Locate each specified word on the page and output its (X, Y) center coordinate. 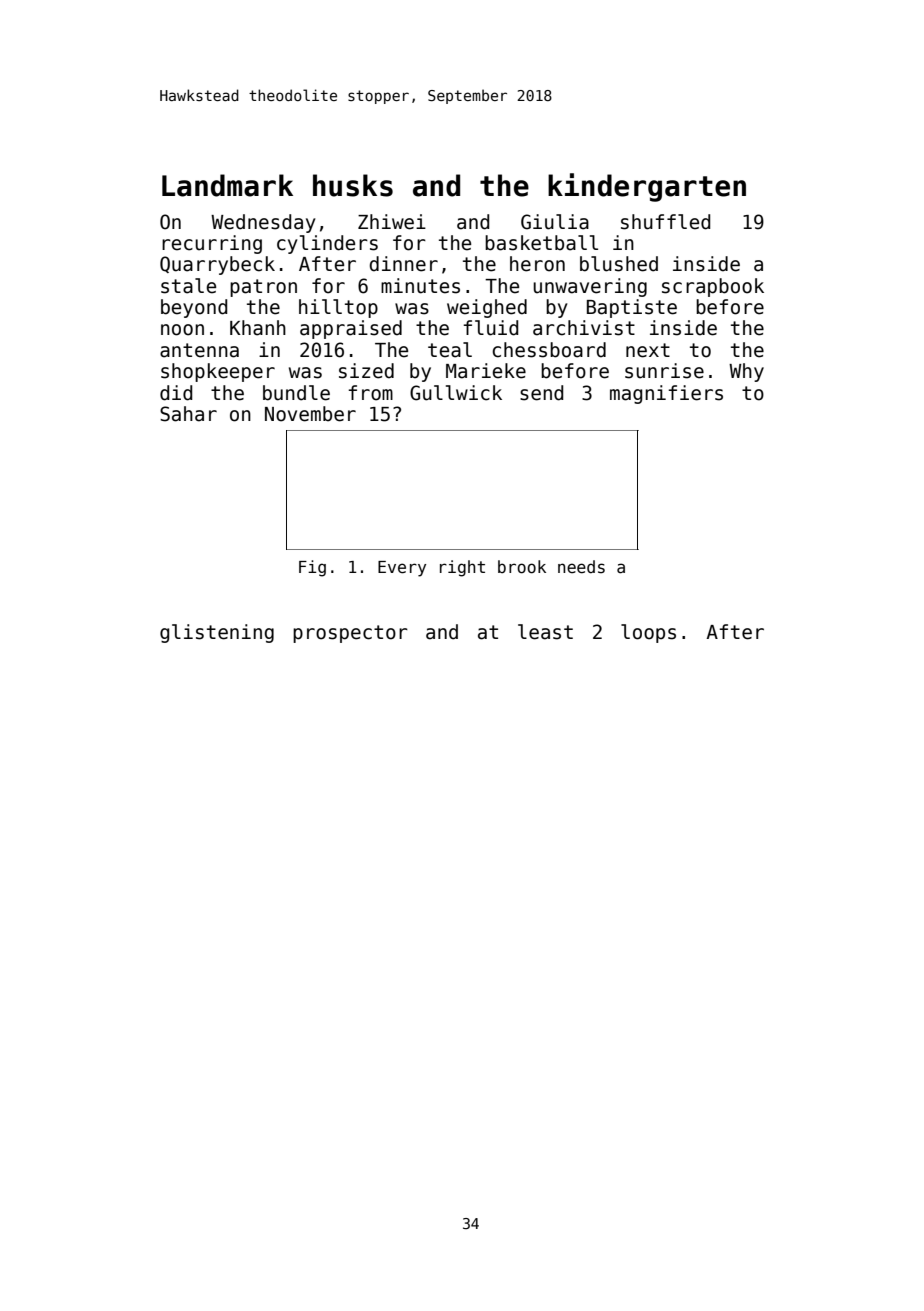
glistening (217, 633)
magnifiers (666, 394)
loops (648, 633)
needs (581, 567)
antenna (199, 350)
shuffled (665, 222)
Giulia (555, 222)
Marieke (486, 371)
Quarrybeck (217, 265)
